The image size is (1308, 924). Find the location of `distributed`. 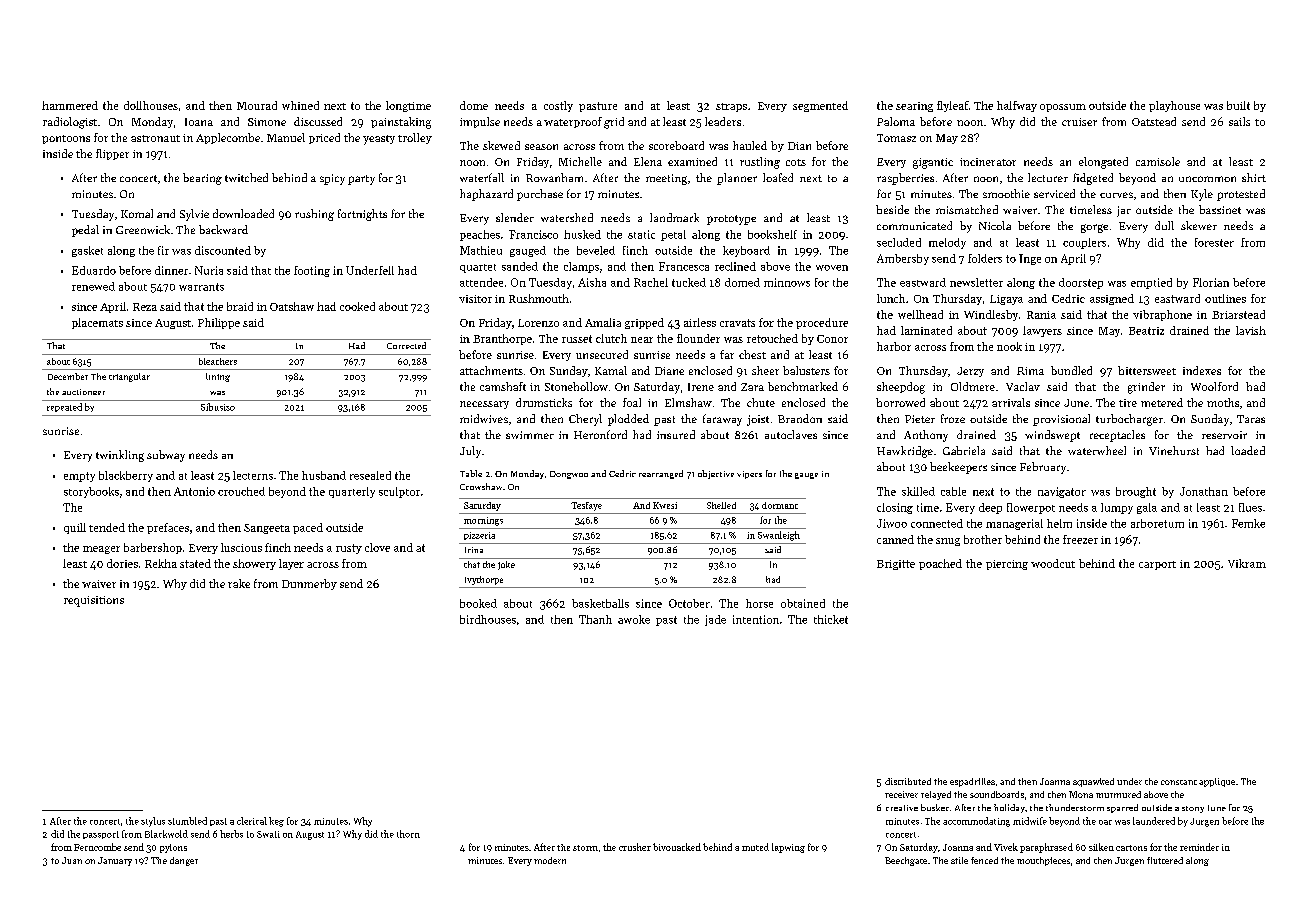

distributed is located at coordinates (908, 781).
